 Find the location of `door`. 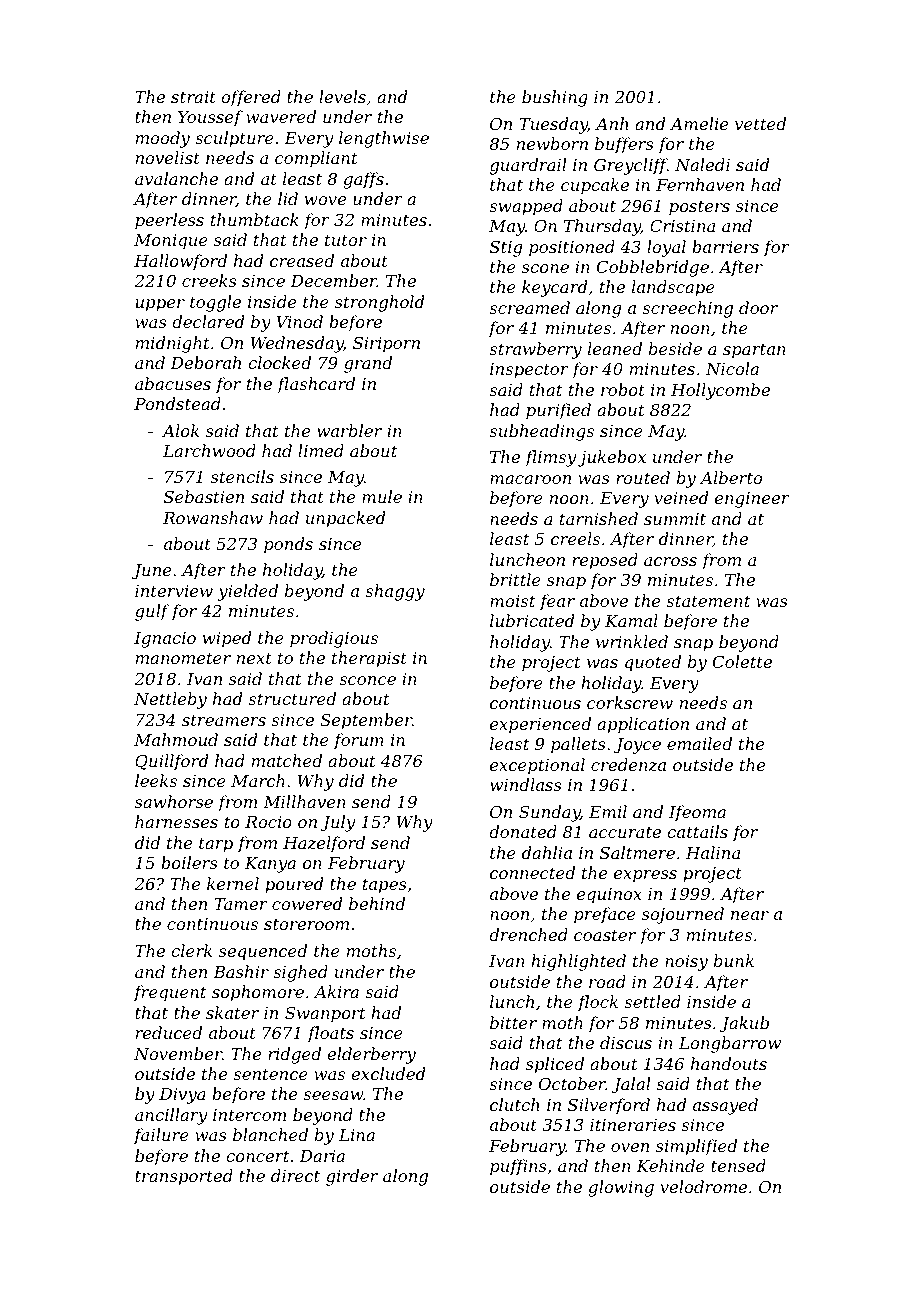

door is located at coordinates (758, 307).
